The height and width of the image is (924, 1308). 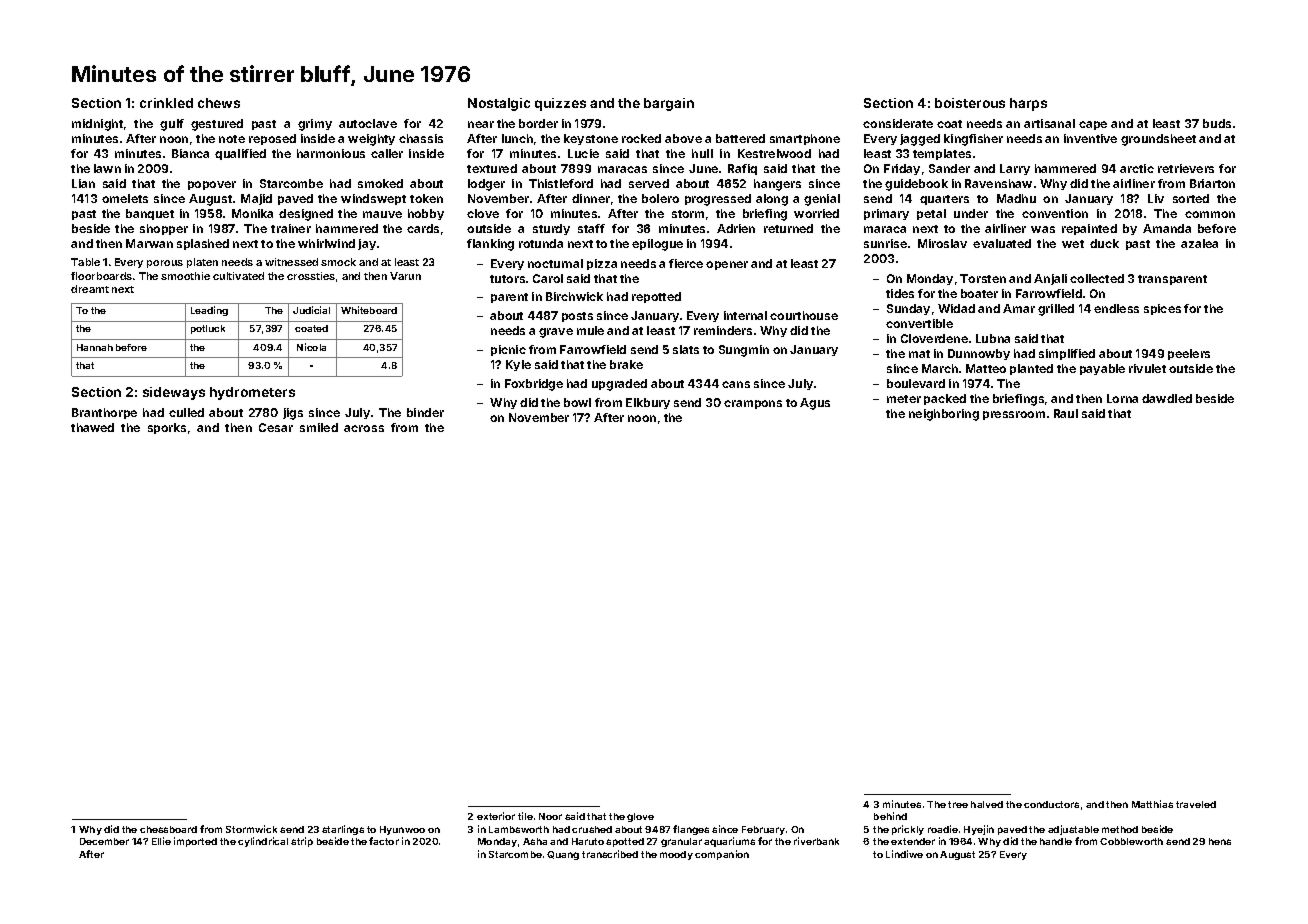 I want to click on peelers, so click(x=1189, y=354).
